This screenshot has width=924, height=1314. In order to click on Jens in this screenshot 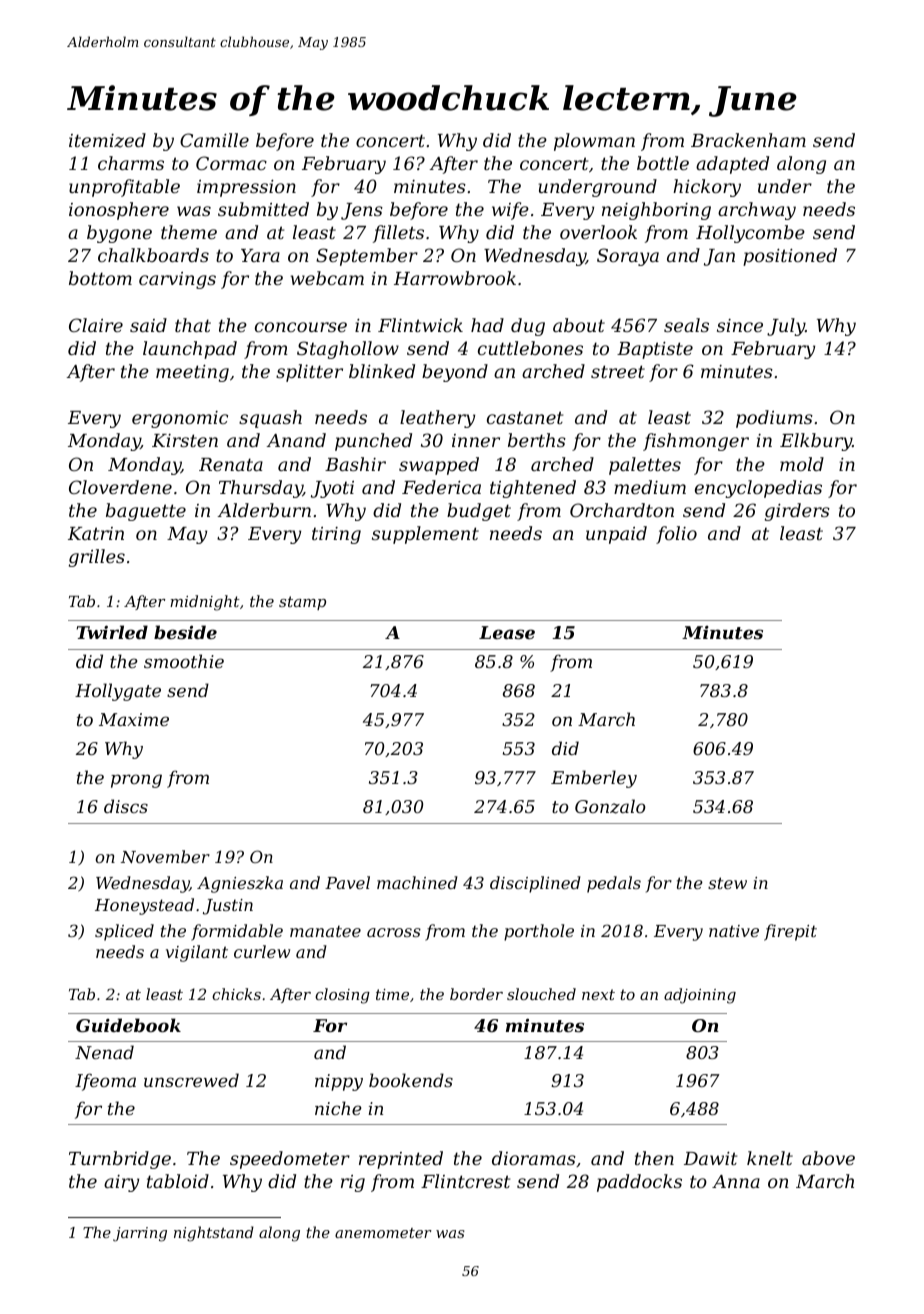, I will do `click(362, 211)`.
